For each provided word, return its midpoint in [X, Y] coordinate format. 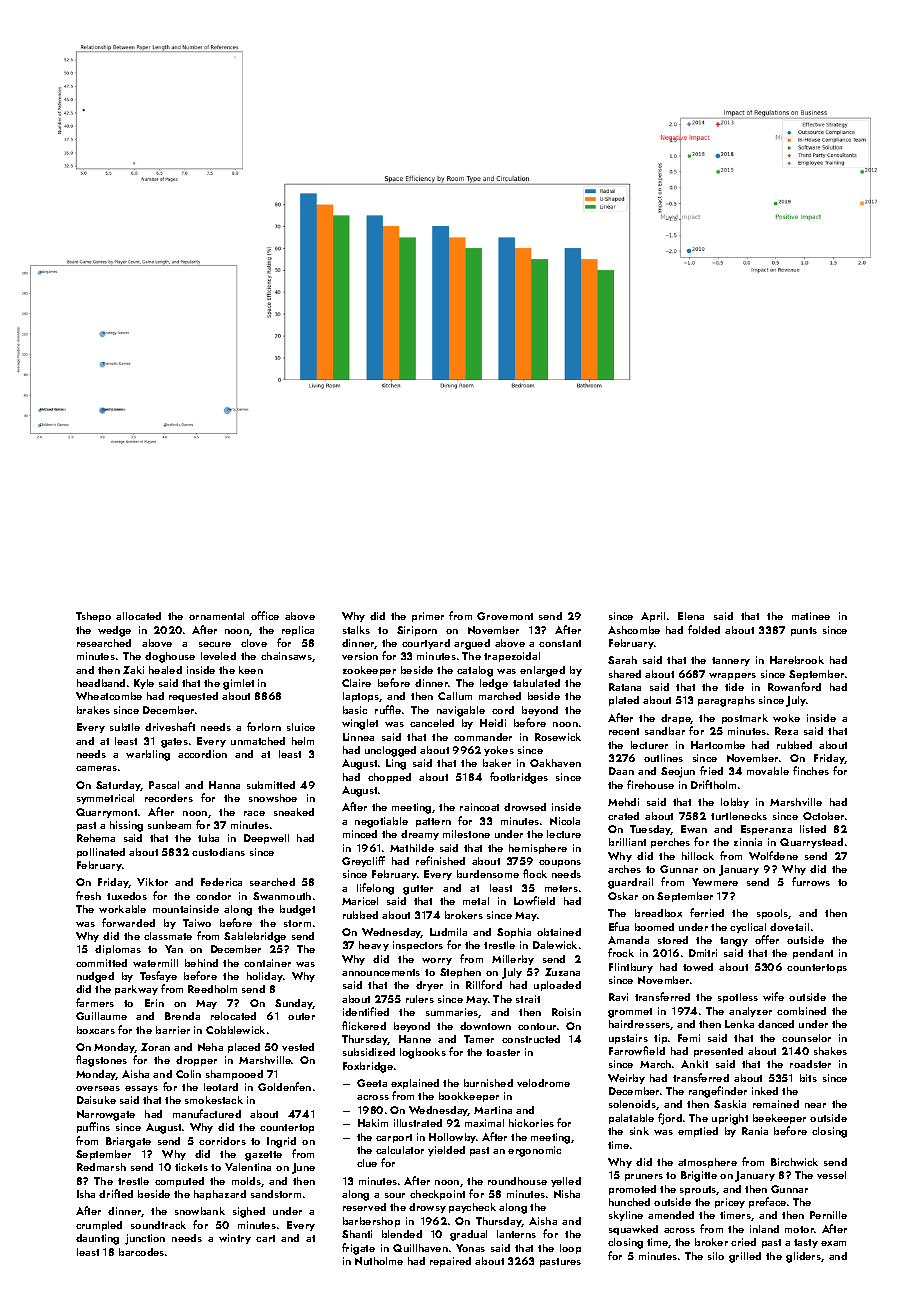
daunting [97, 1239]
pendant [813, 954]
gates [174, 743]
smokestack [214, 1100]
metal [476, 901]
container [267, 963]
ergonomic [534, 1151]
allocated [138, 616]
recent [624, 731]
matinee [811, 616]
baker [497, 763]
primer [428, 617]
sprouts [698, 1190]
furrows [811, 881]
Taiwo [197, 923]
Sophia [514, 933]
